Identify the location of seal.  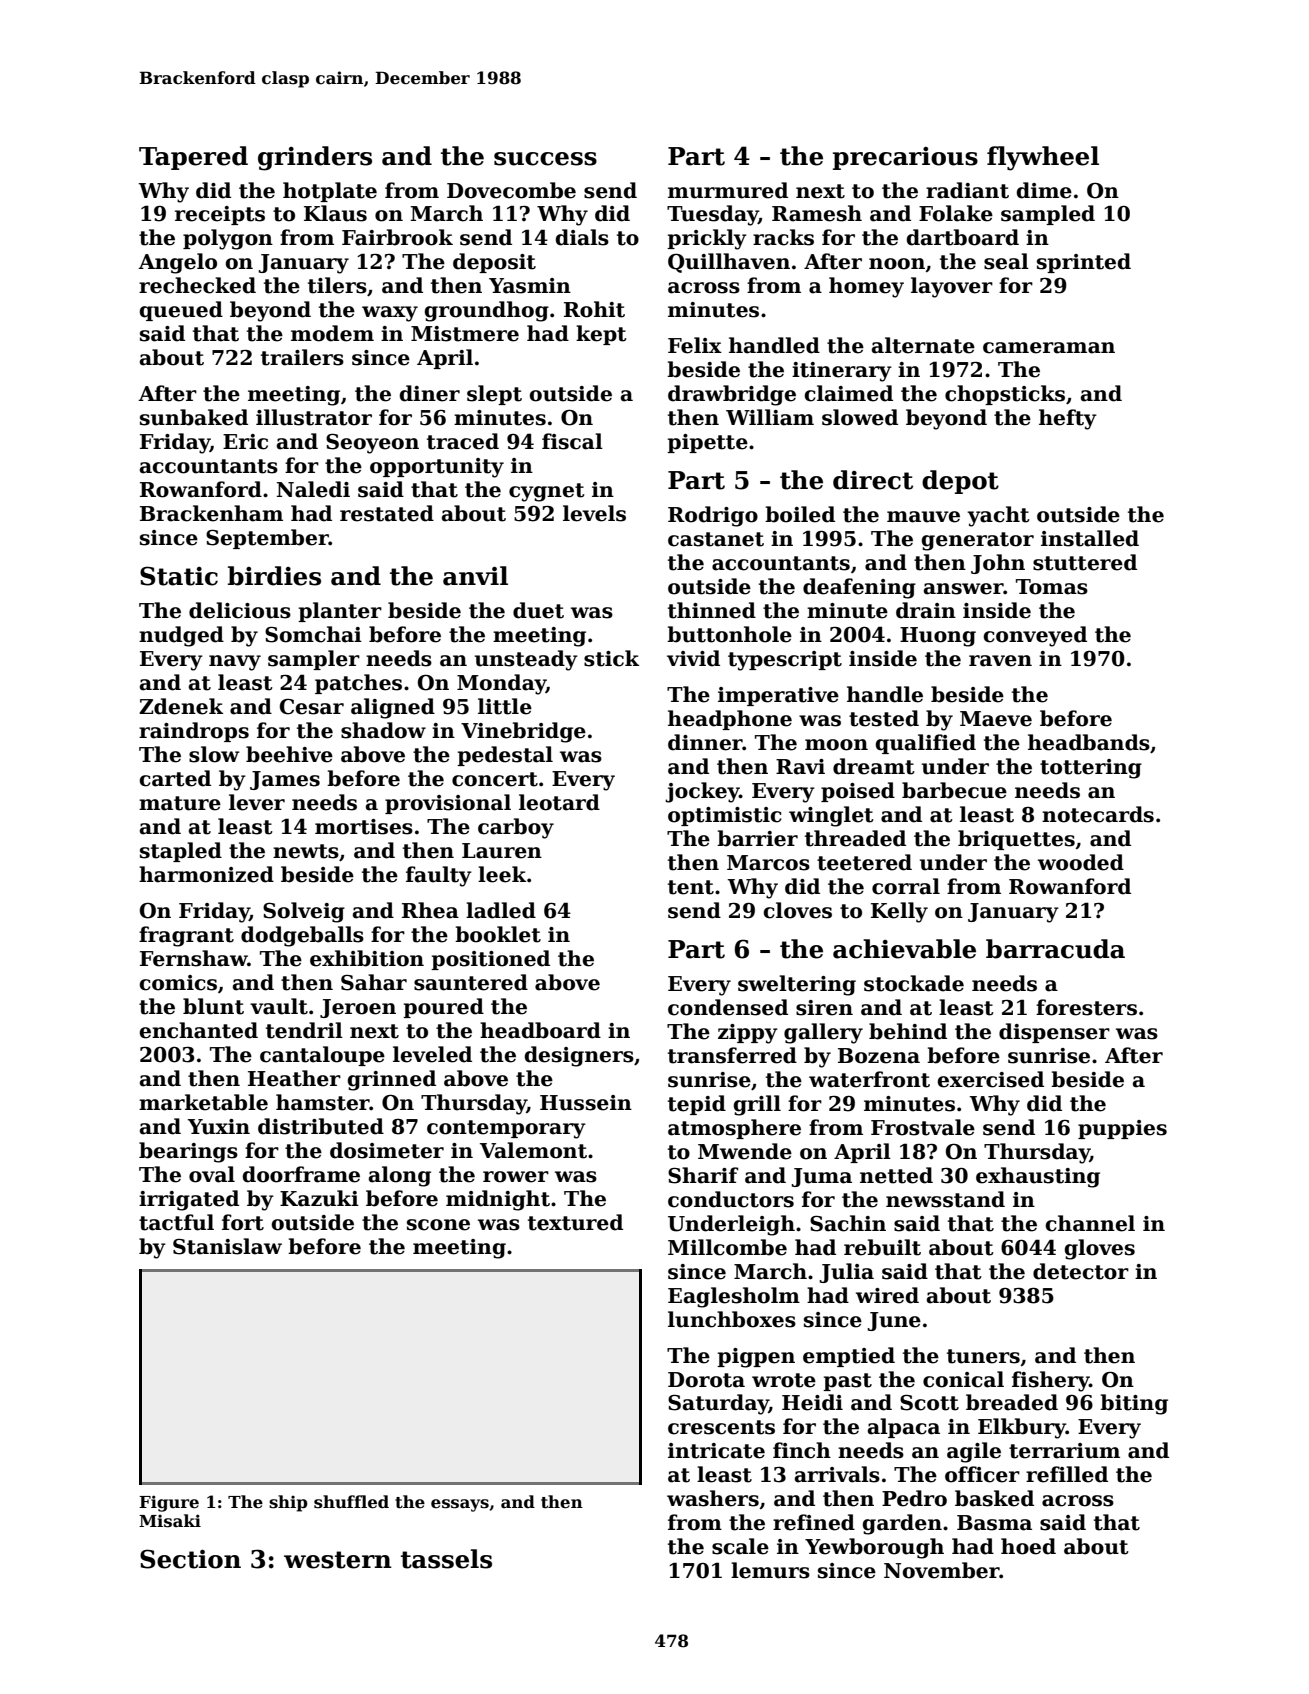
(1006, 261).
